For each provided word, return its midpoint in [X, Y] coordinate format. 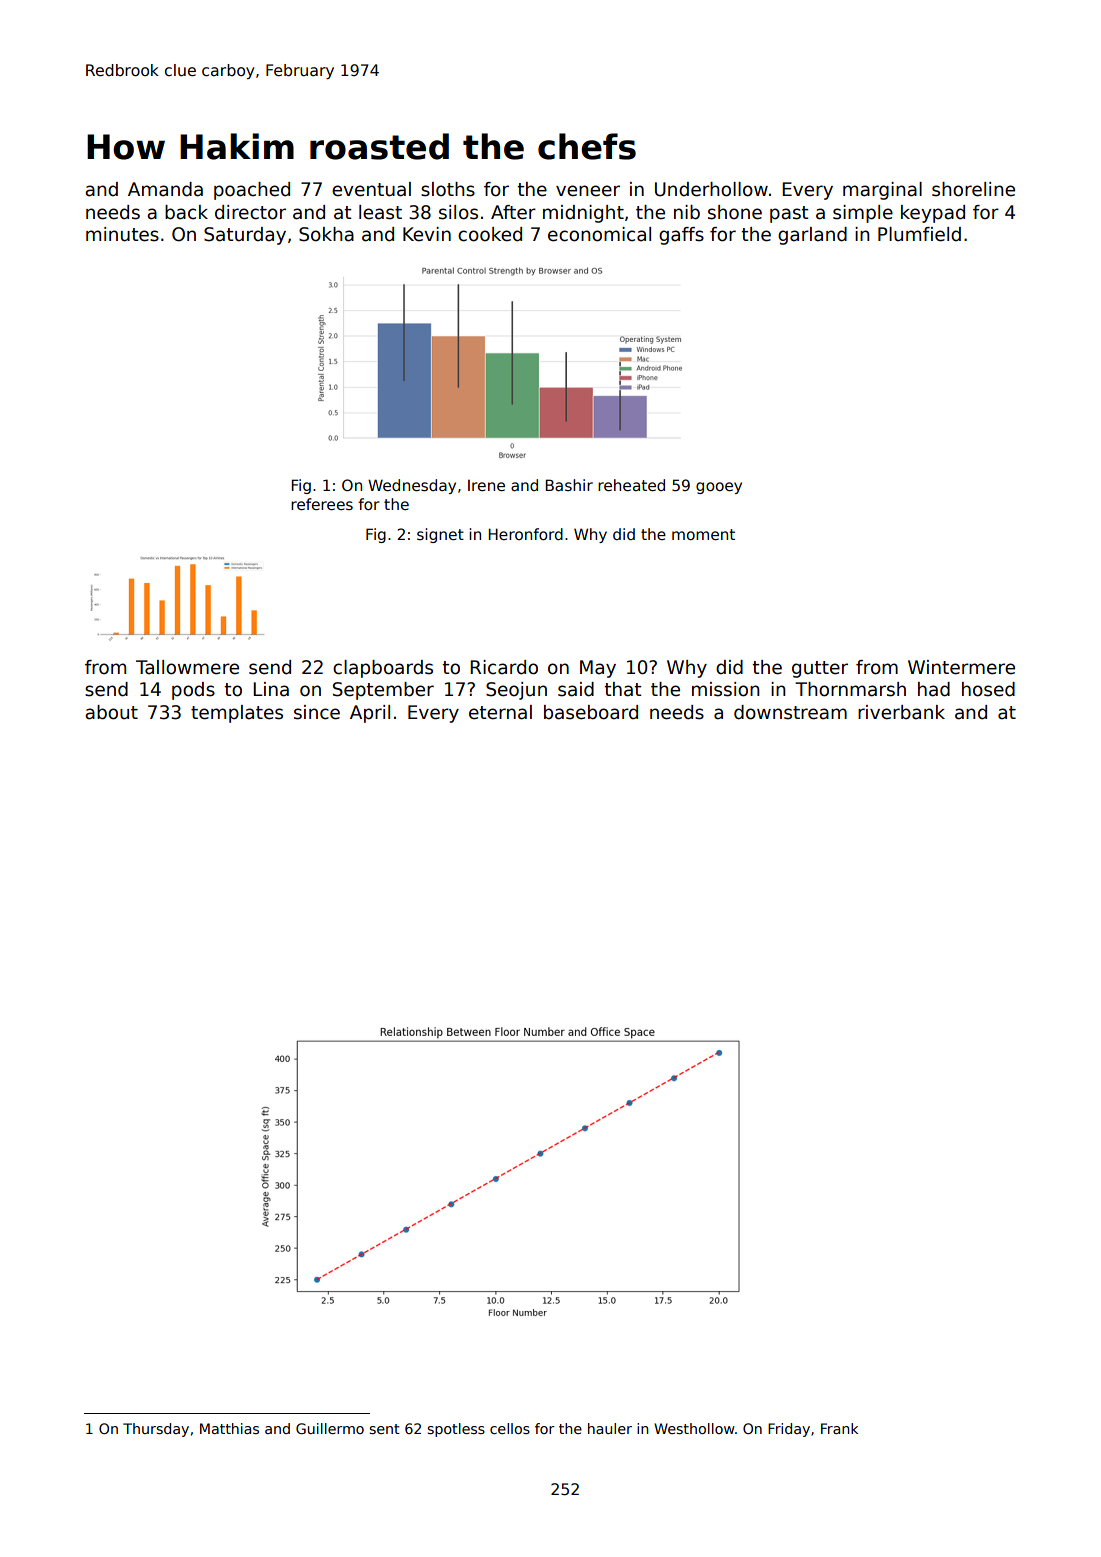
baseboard [591, 712]
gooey [719, 488]
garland [812, 236]
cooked [490, 234]
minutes [122, 234]
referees [322, 504]
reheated [631, 485]
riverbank [901, 712]
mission [725, 689]
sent [384, 1429]
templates [237, 714]
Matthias [229, 1428]
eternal [500, 712]
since [317, 712]
